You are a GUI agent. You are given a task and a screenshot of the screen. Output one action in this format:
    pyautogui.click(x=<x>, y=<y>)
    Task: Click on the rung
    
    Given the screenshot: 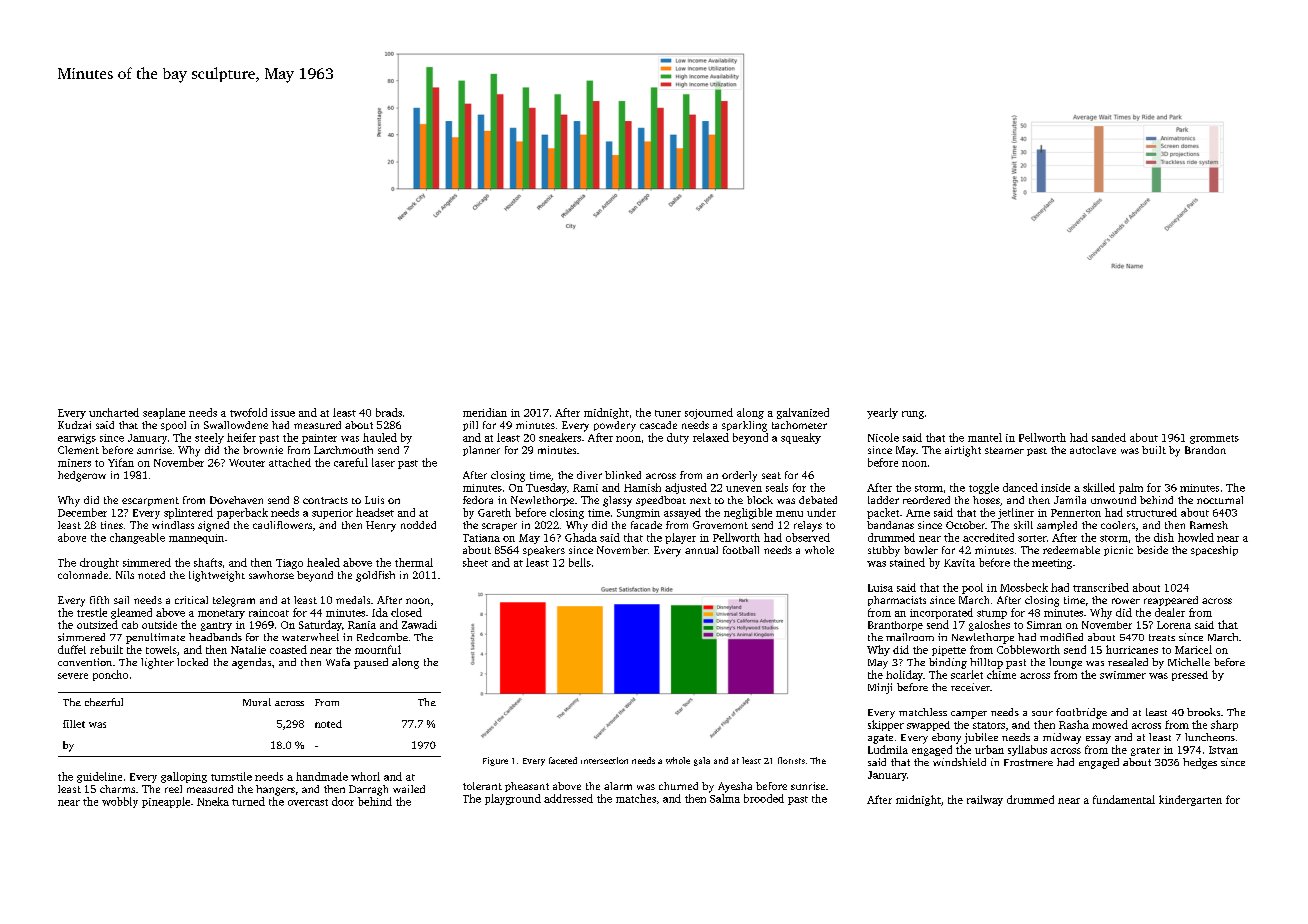 What is the action you would take?
    pyautogui.click(x=913, y=415)
